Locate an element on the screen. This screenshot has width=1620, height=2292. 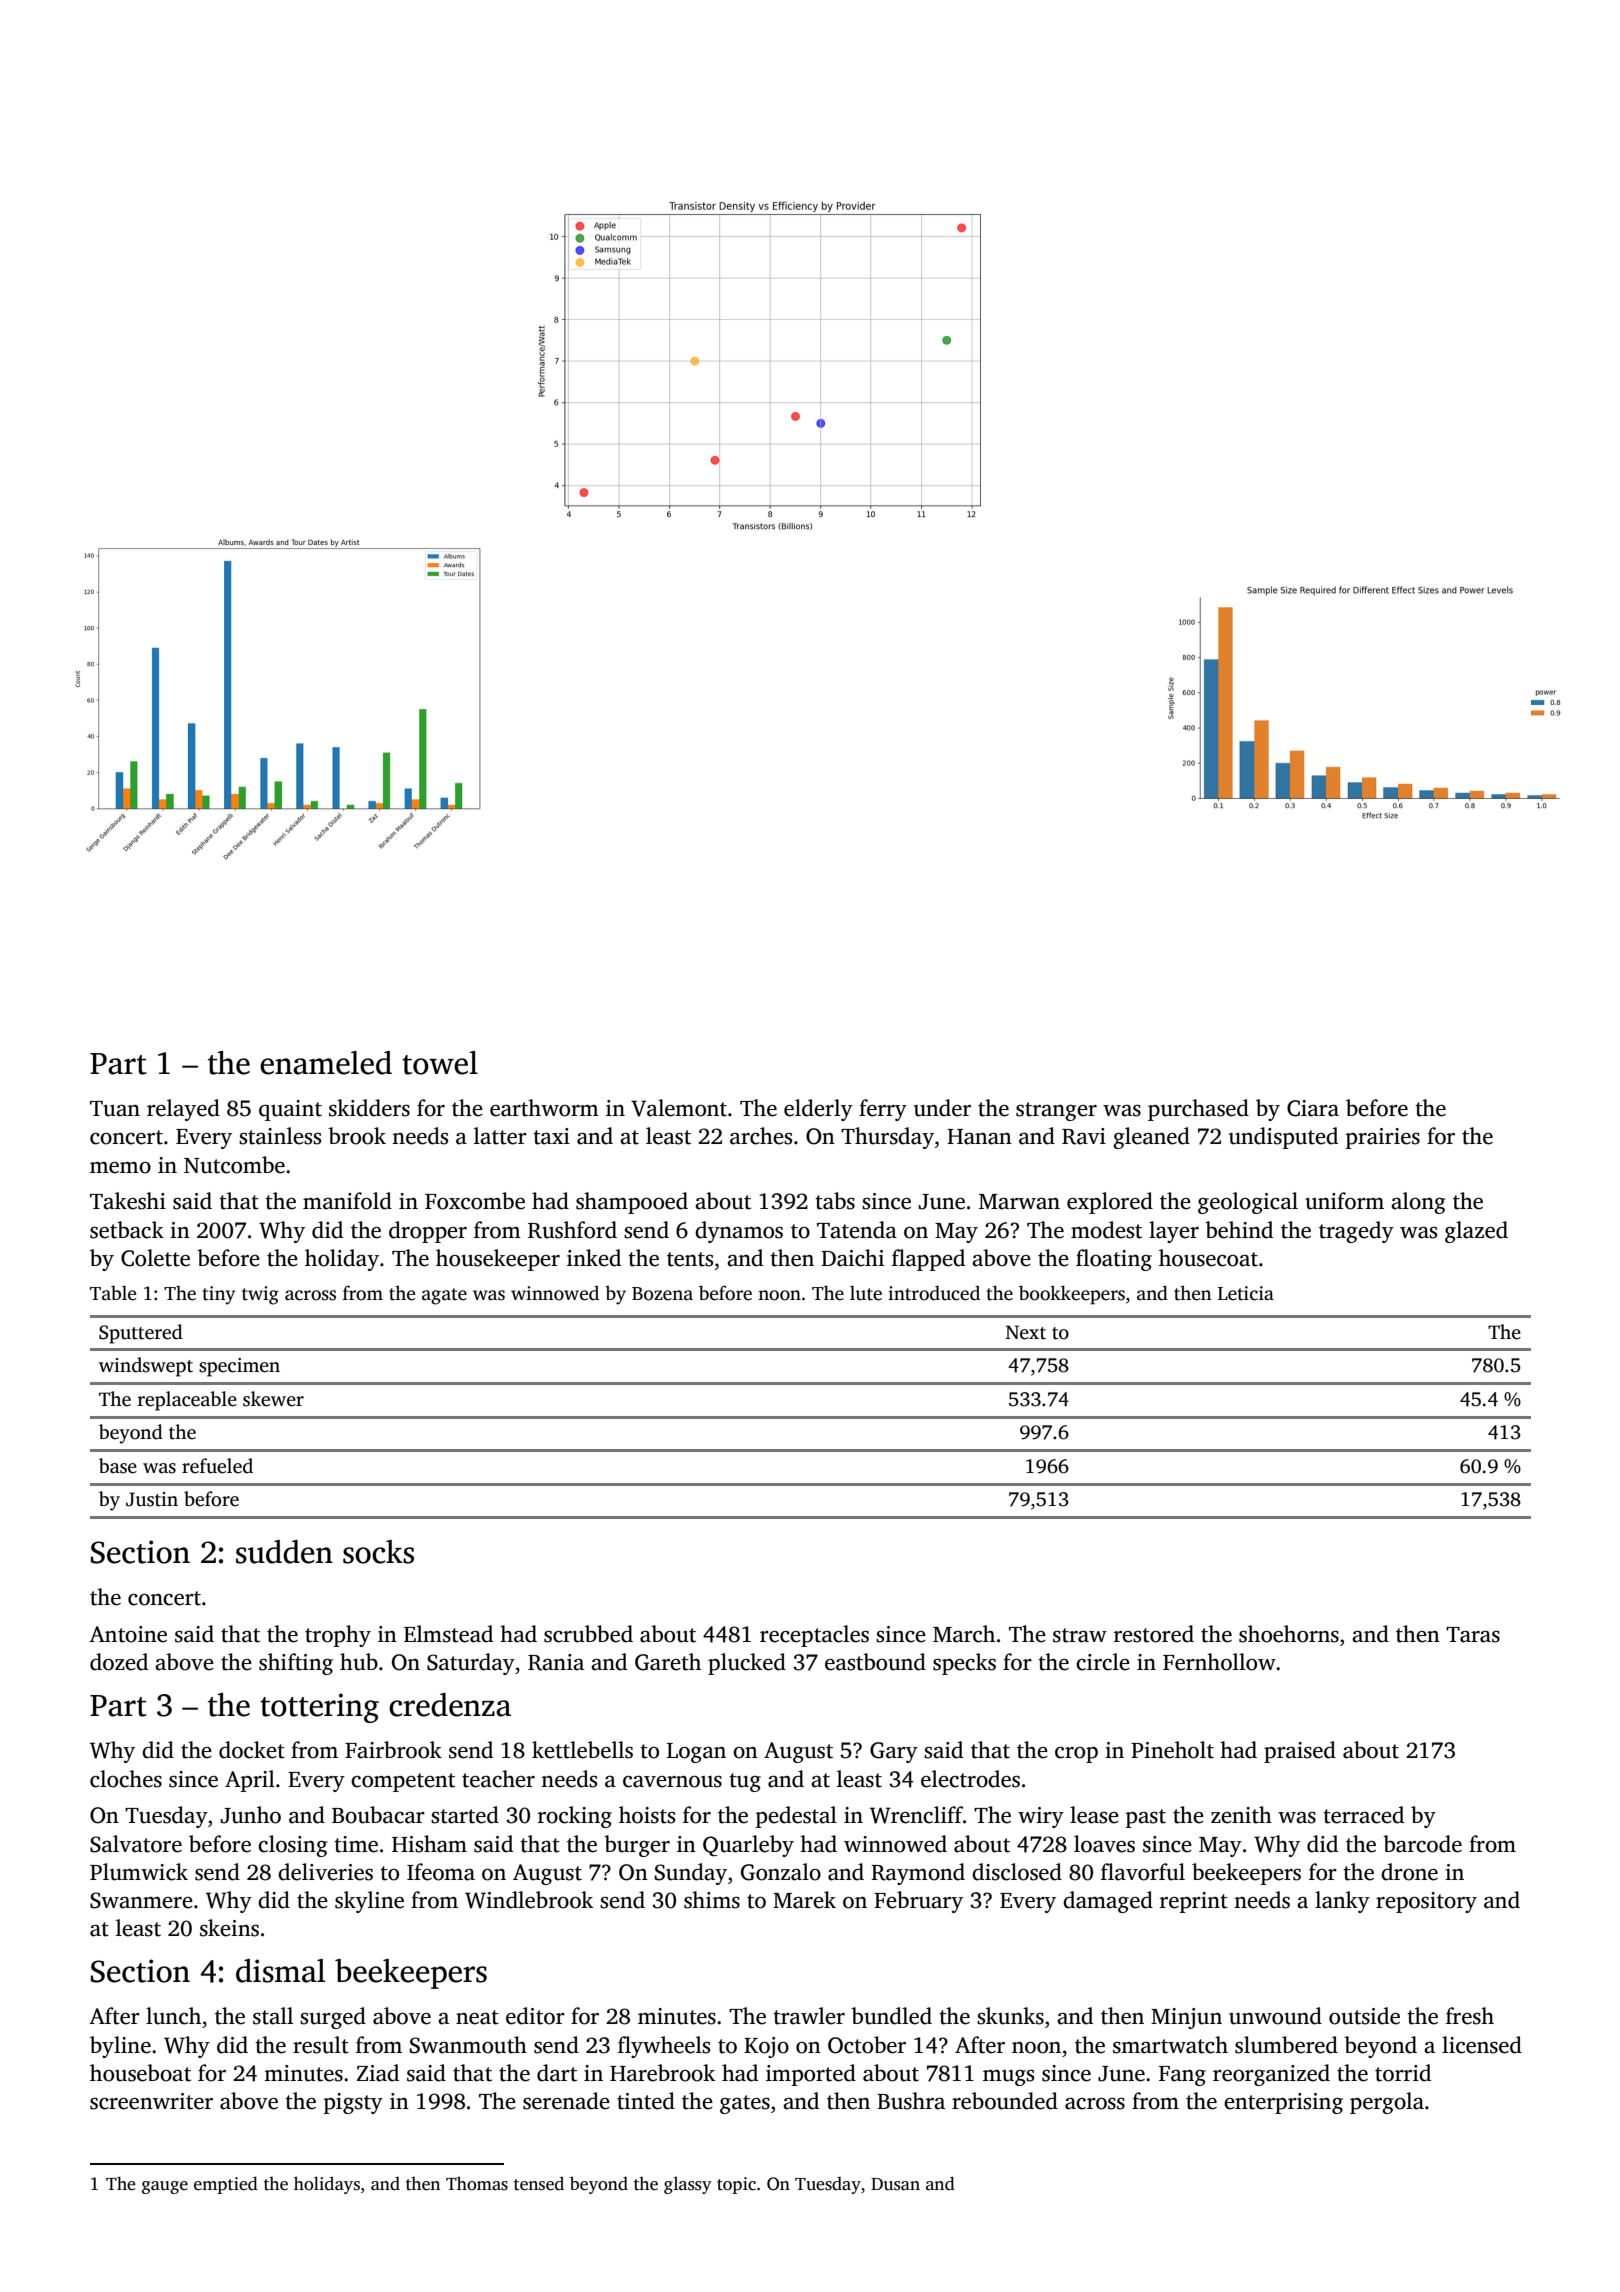
ferry is located at coordinates (883, 1110).
